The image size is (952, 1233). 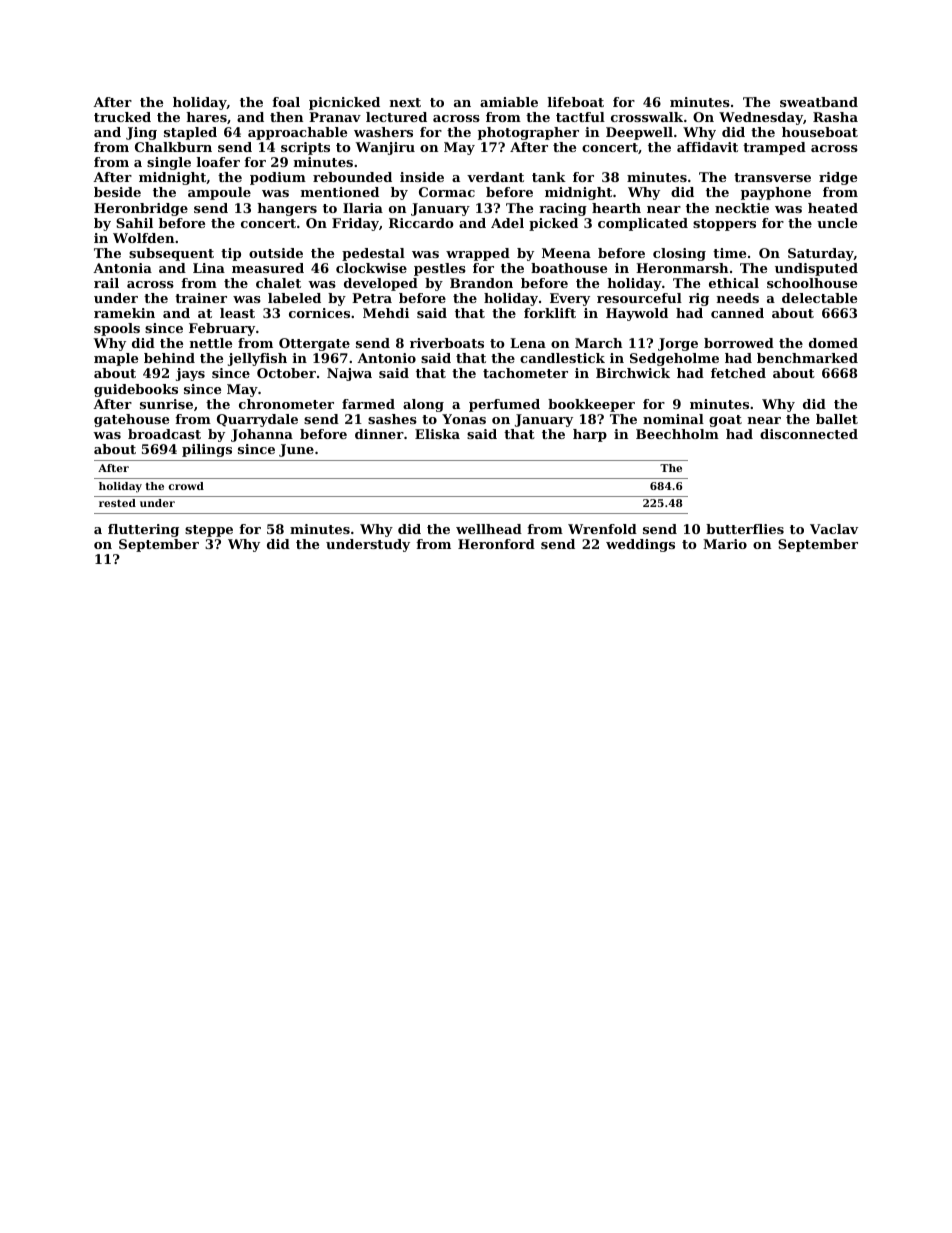 What do you see at coordinates (314, 344) in the image?
I see `Ottergate` at bounding box center [314, 344].
